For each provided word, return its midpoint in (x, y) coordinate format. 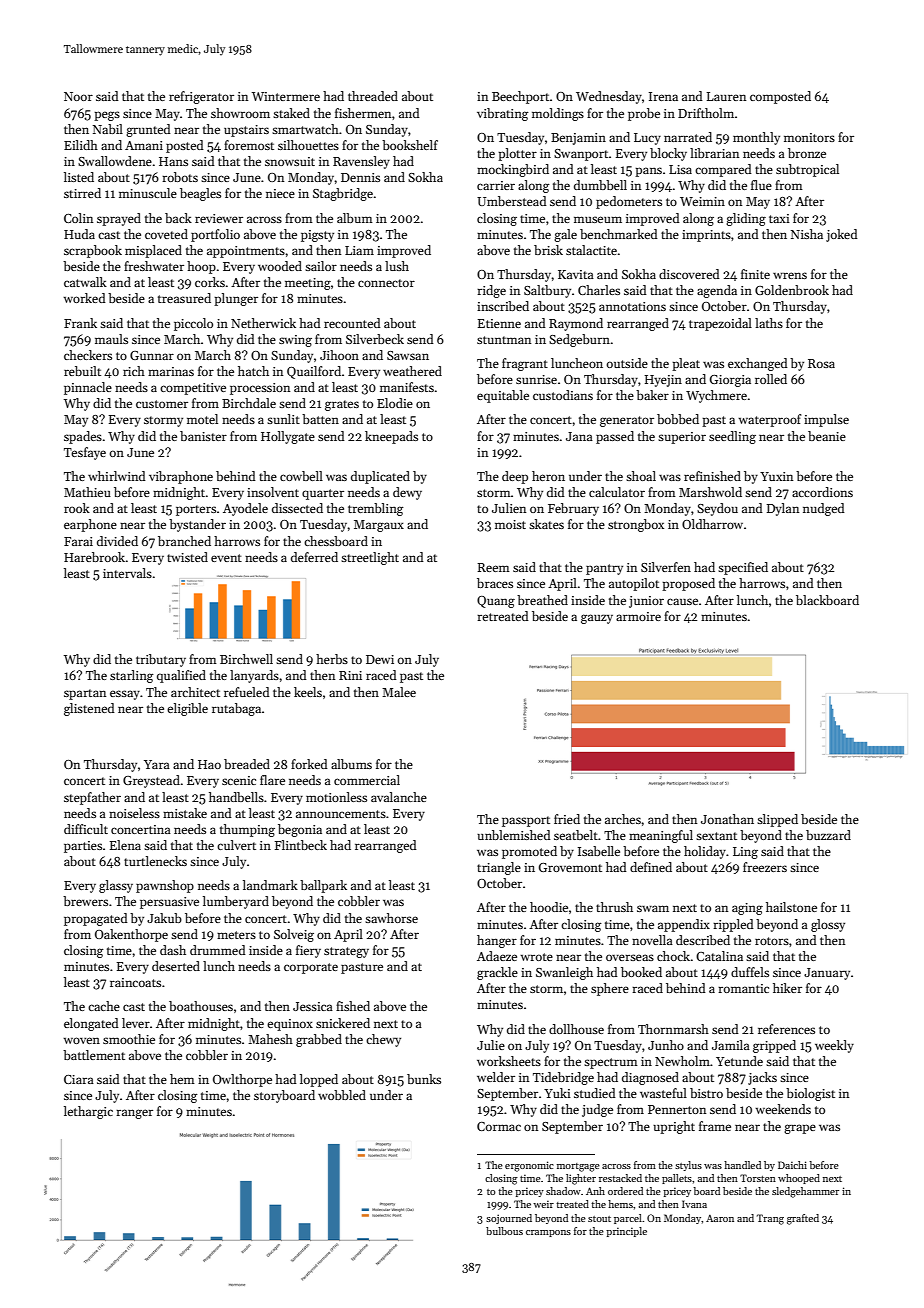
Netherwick (263, 323)
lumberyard (236, 902)
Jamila (731, 1045)
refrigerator (201, 97)
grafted (803, 1219)
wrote (537, 957)
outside (627, 363)
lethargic (88, 1112)
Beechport (520, 97)
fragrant (525, 364)
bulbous (504, 1231)
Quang (496, 602)
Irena (663, 96)
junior (646, 602)
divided (117, 541)
